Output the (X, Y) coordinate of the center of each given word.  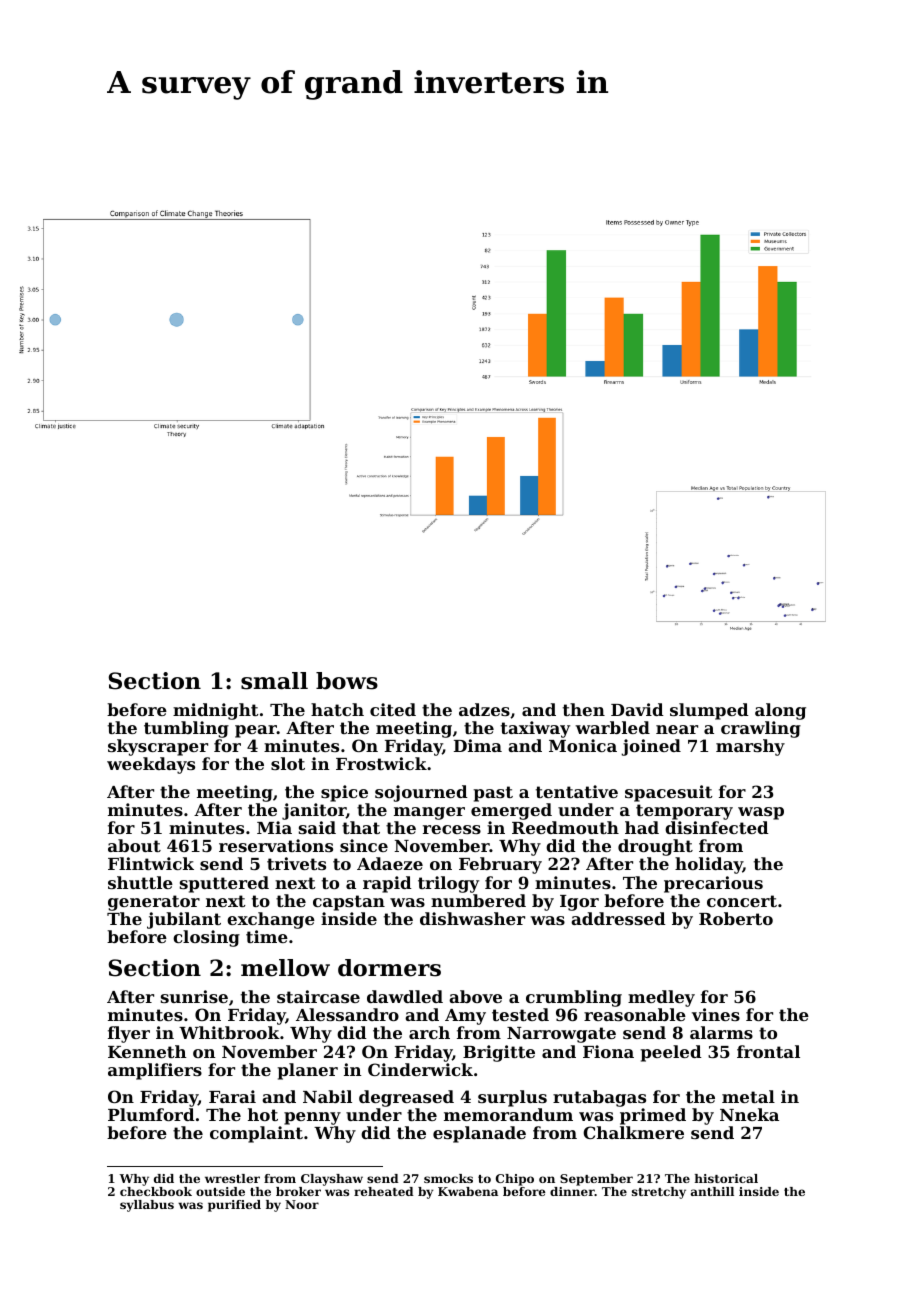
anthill (712, 1191)
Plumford (151, 1114)
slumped (709, 711)
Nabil (327, 1096)
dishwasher (472, 918)
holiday (709, 865)
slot (288, 763)
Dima (478, 745)
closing (206, 938)
